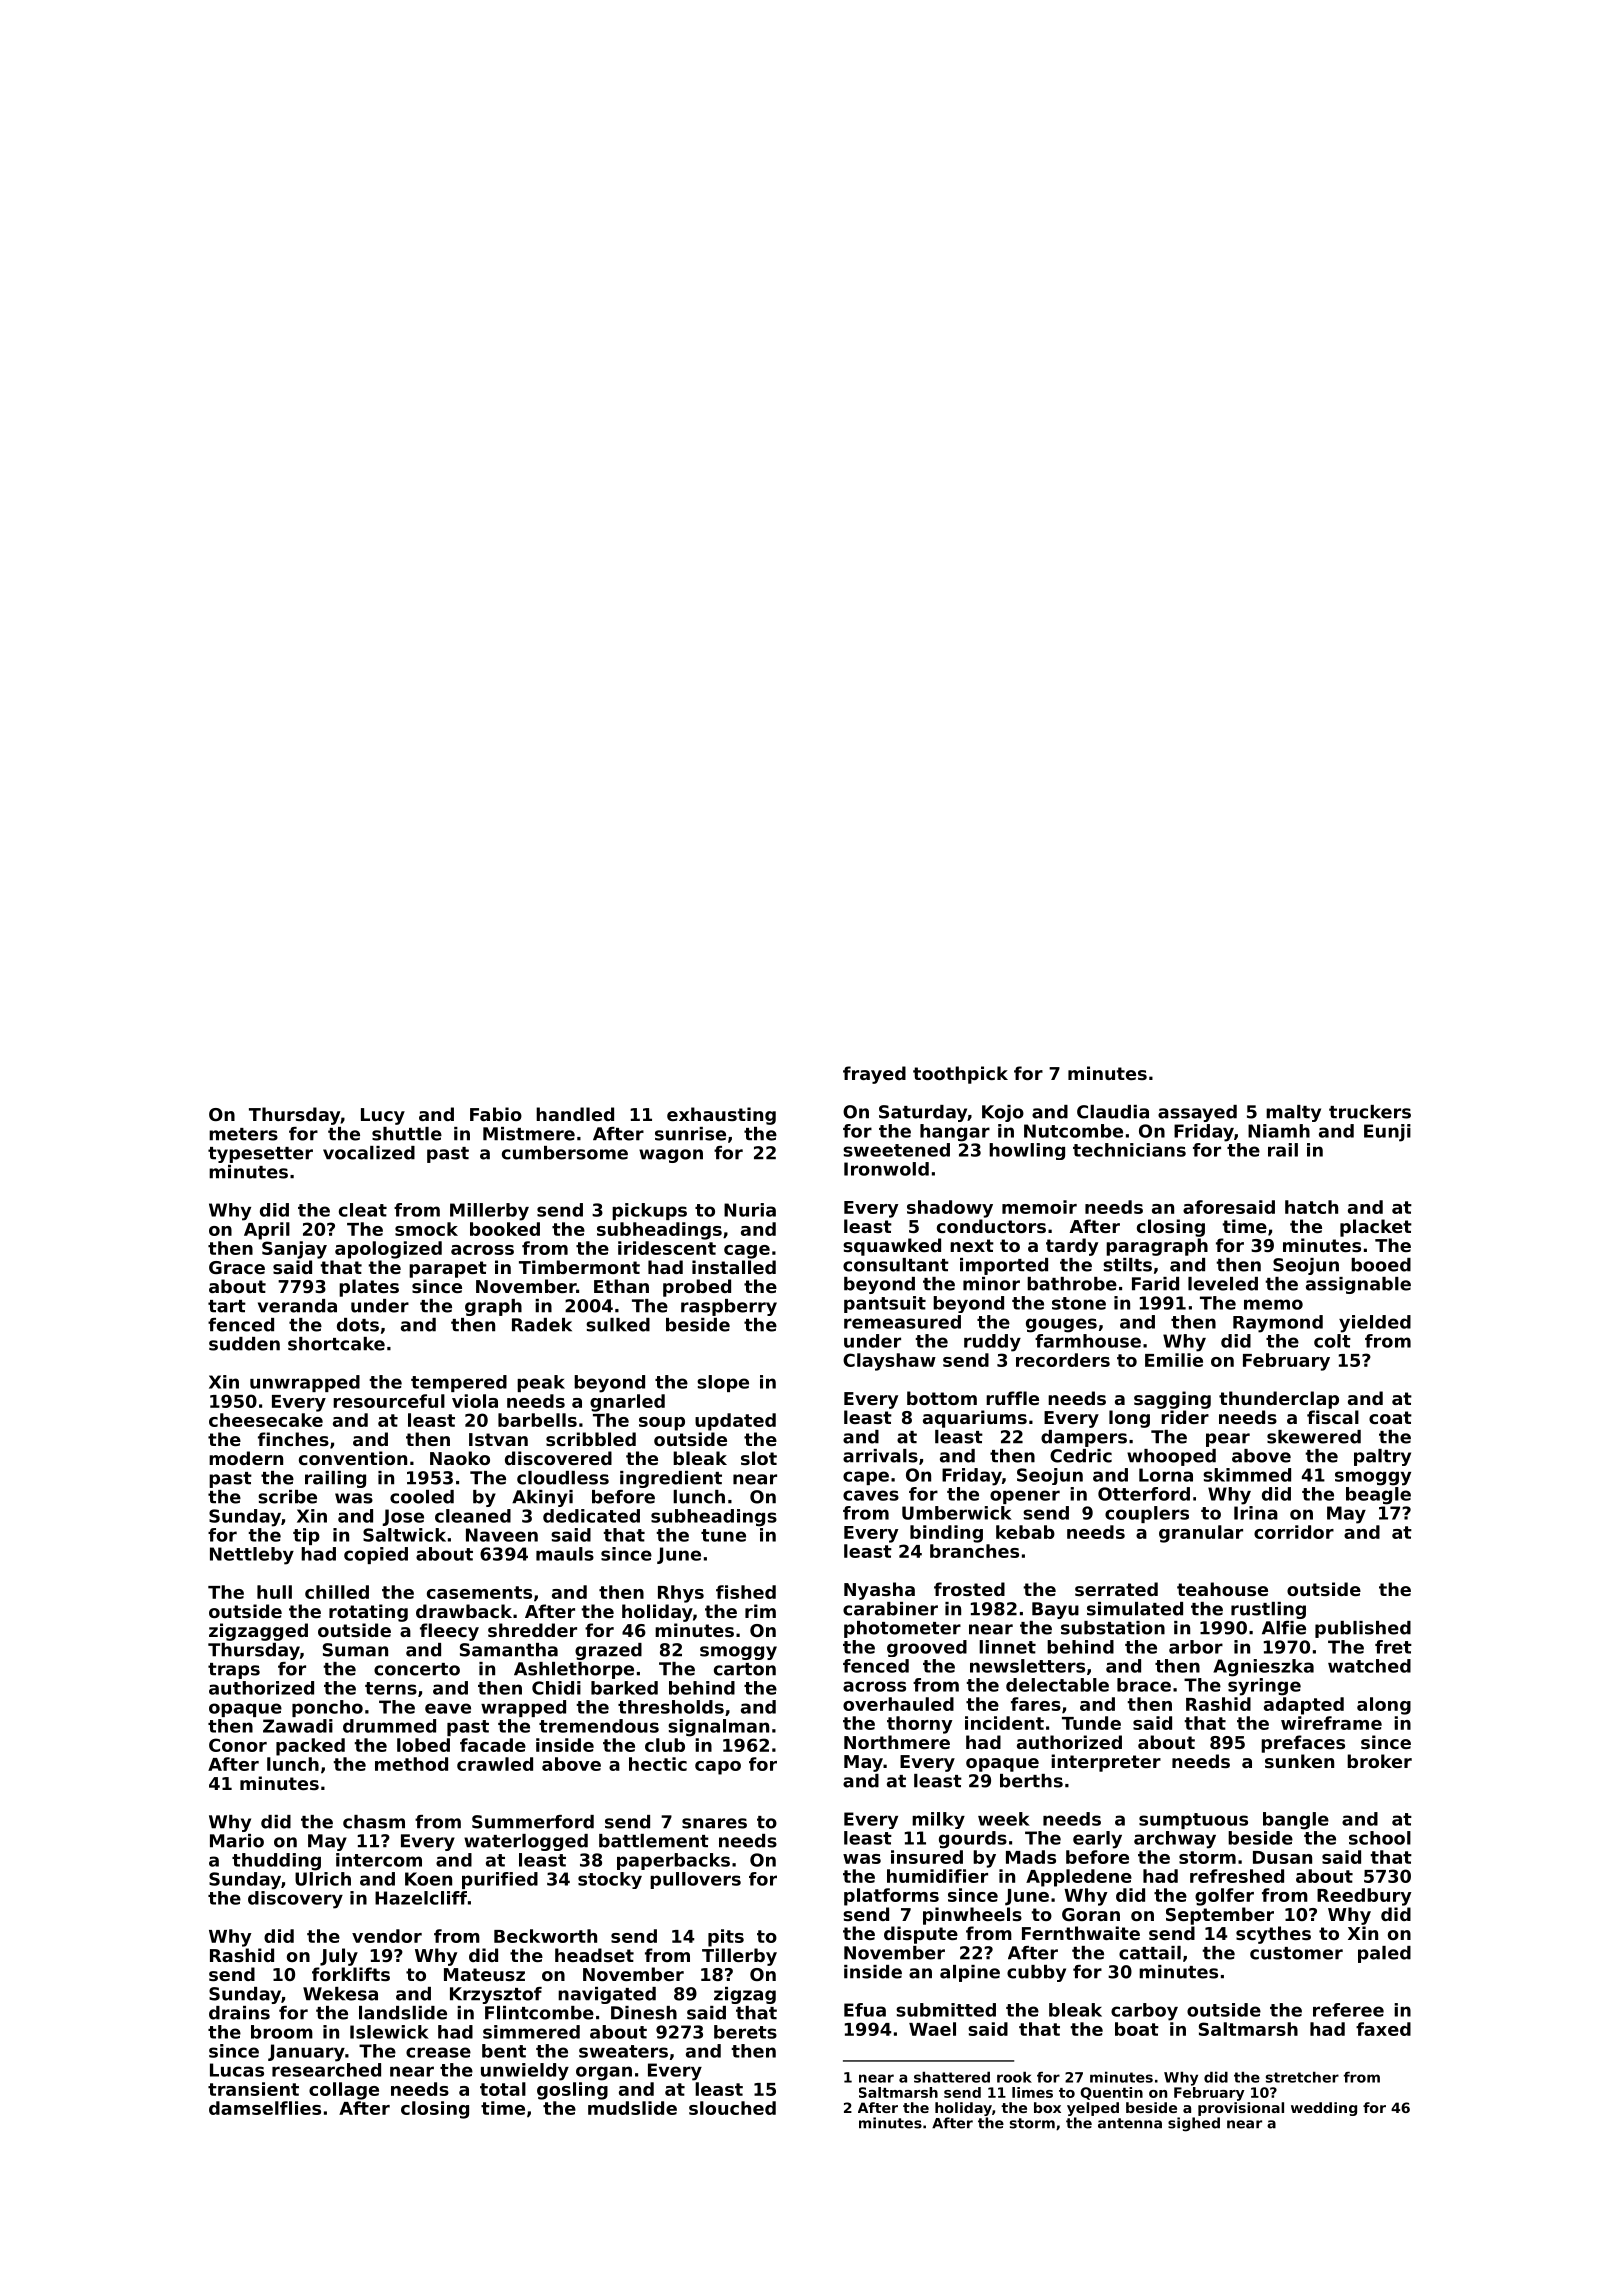  I want to click on bangle, so click(1296, 1821).
